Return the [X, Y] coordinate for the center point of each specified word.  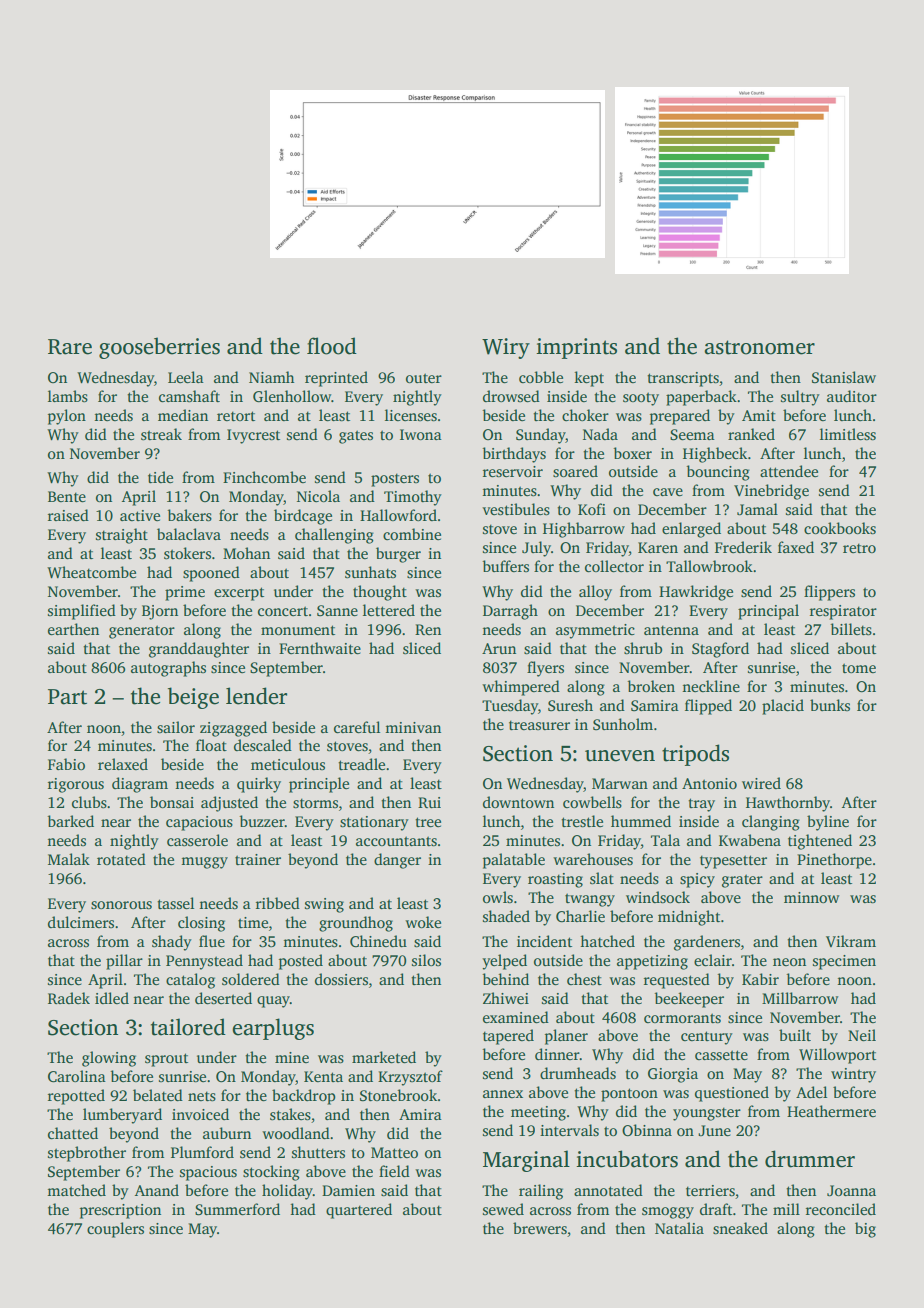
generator [142, 632]
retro [859, 548]
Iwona [421, 434]
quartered [359, 1211]
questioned [732, 1094]
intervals [569, 1130]
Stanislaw [844, 377]
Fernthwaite [320, 648]
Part [67, 697]
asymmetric [595, 631]
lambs [68, 396]
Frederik [743, 547]
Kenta [323, 1076]
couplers [115, 1230]
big [865, 1230]
